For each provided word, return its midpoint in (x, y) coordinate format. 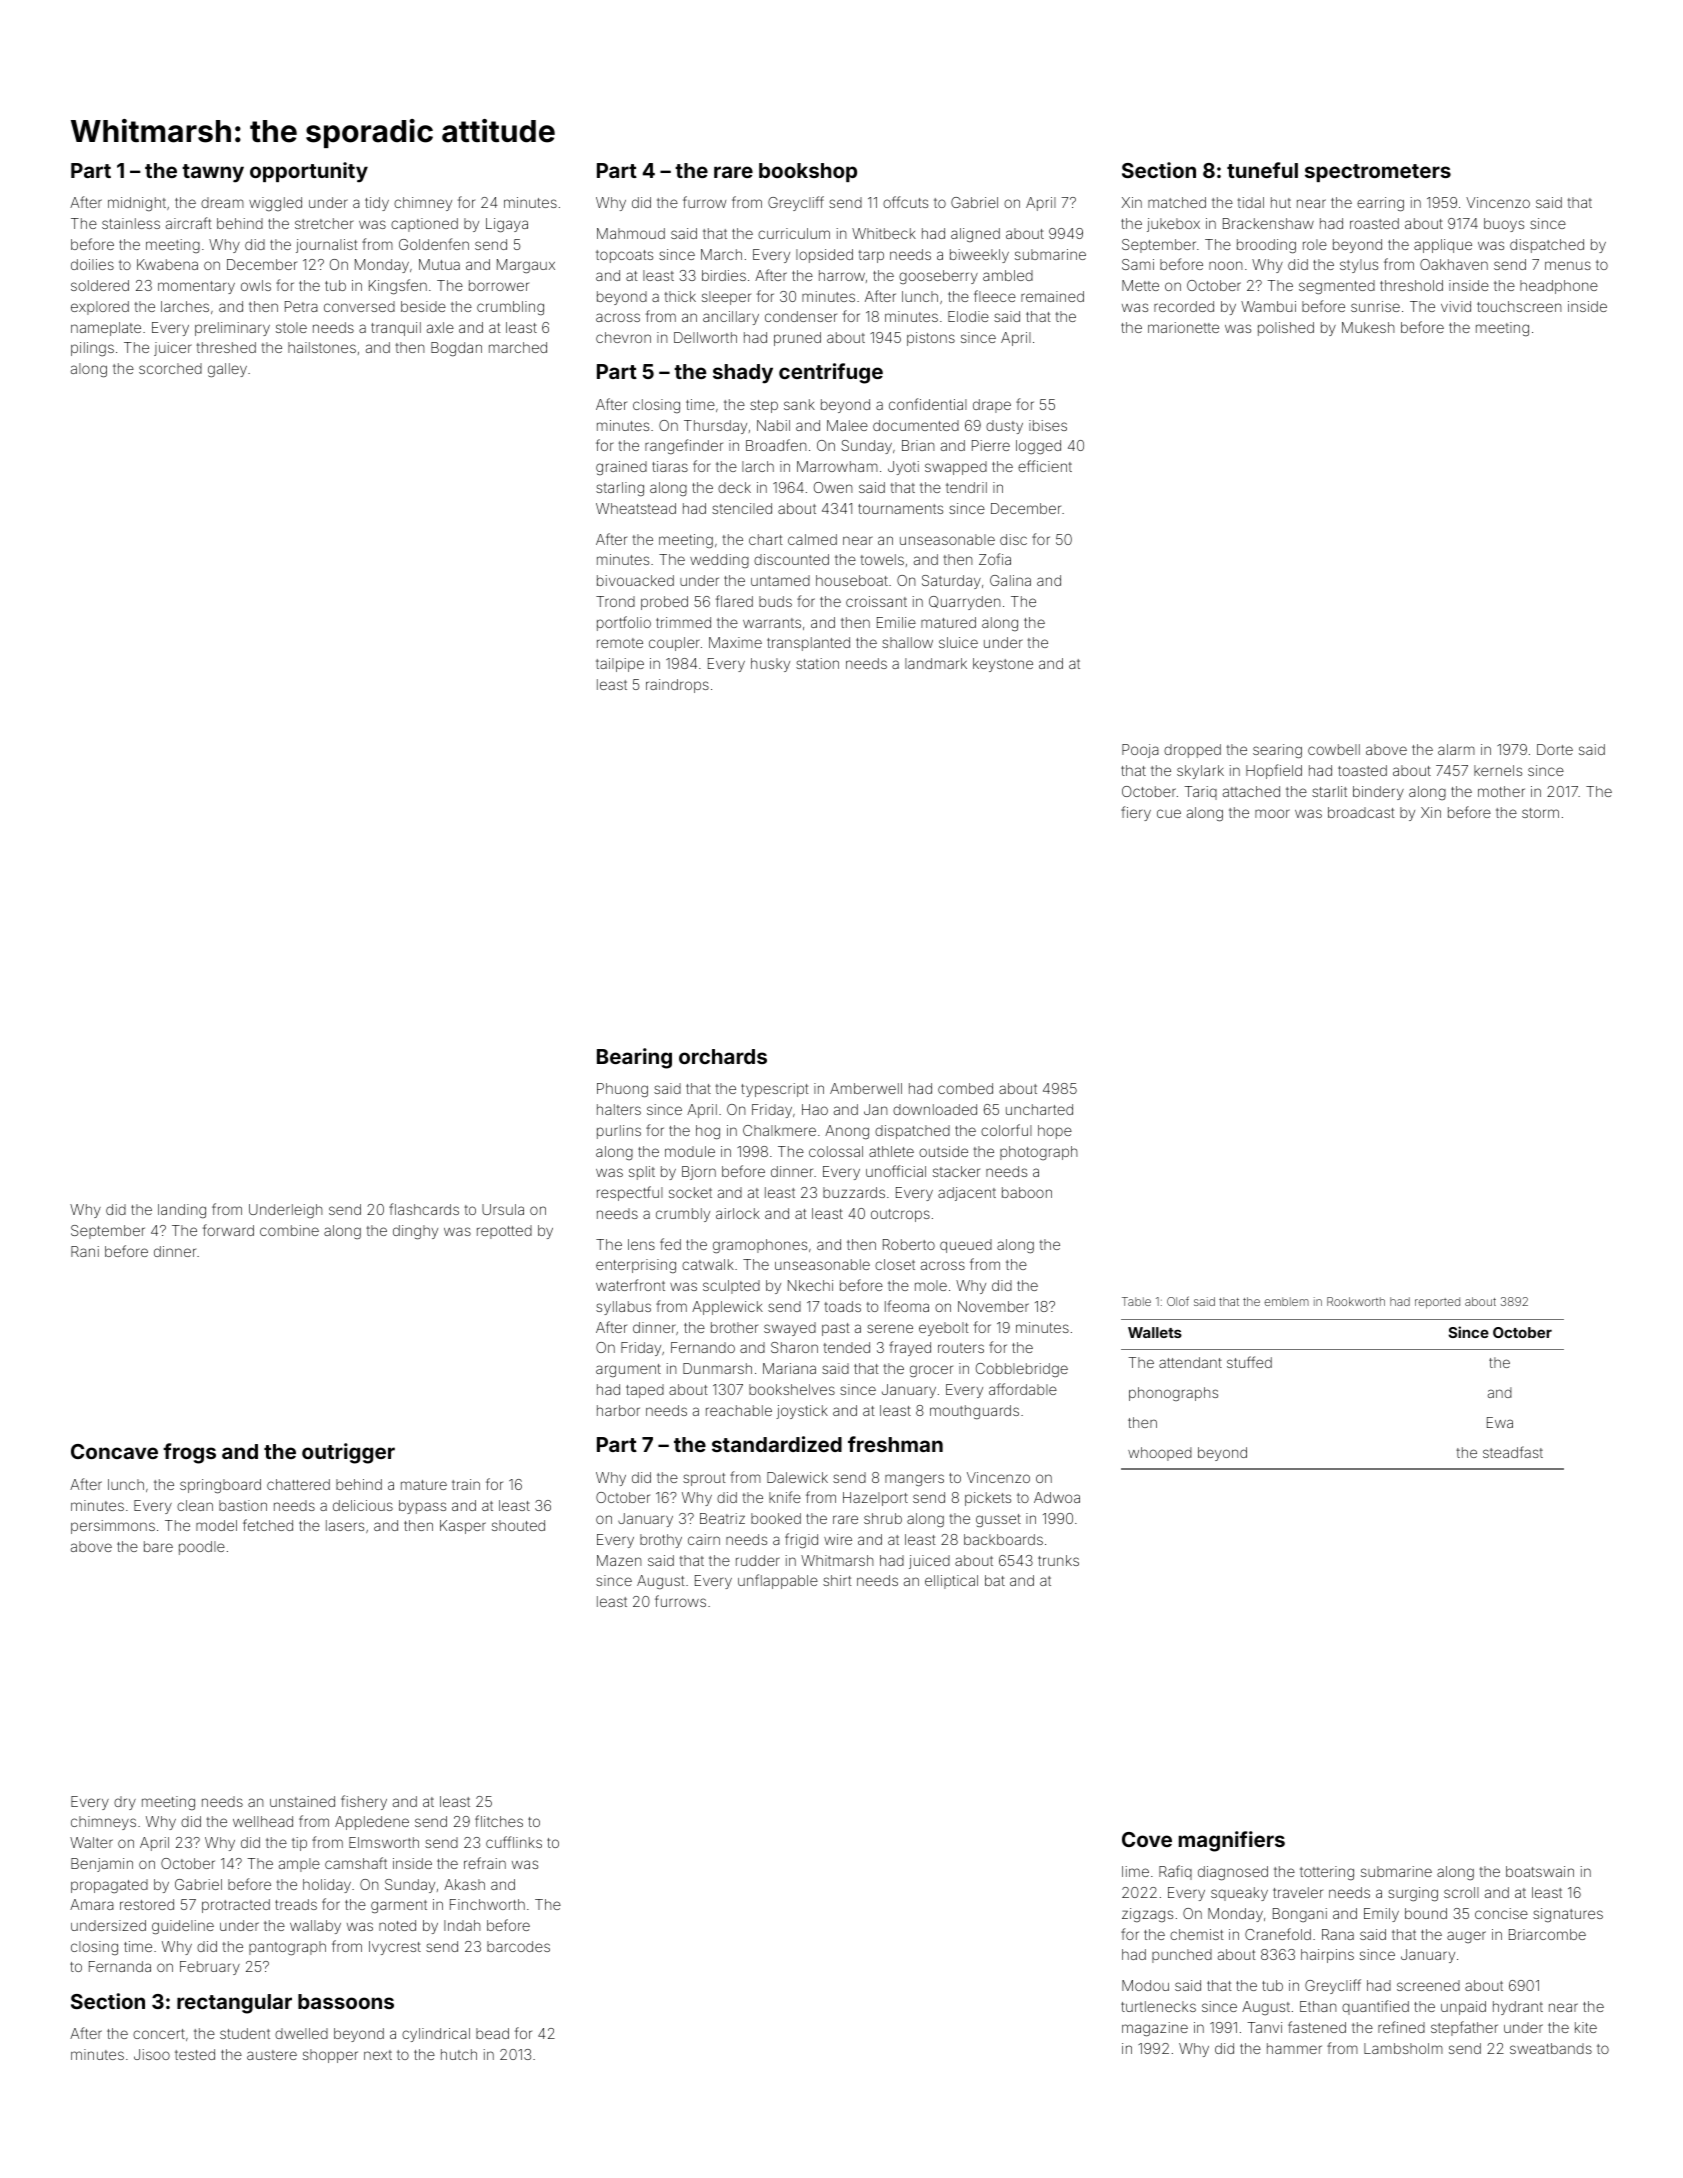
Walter (91, 1842)
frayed (910, 1348)
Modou (1145, 1985)
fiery (1136, 813)
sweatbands (1551, 2048)
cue (1169, 813)
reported (1437, 1303)
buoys (1504, 225)
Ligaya (507, 225)
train (466, 1484)
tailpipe (620, 665)
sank (799, 404)
